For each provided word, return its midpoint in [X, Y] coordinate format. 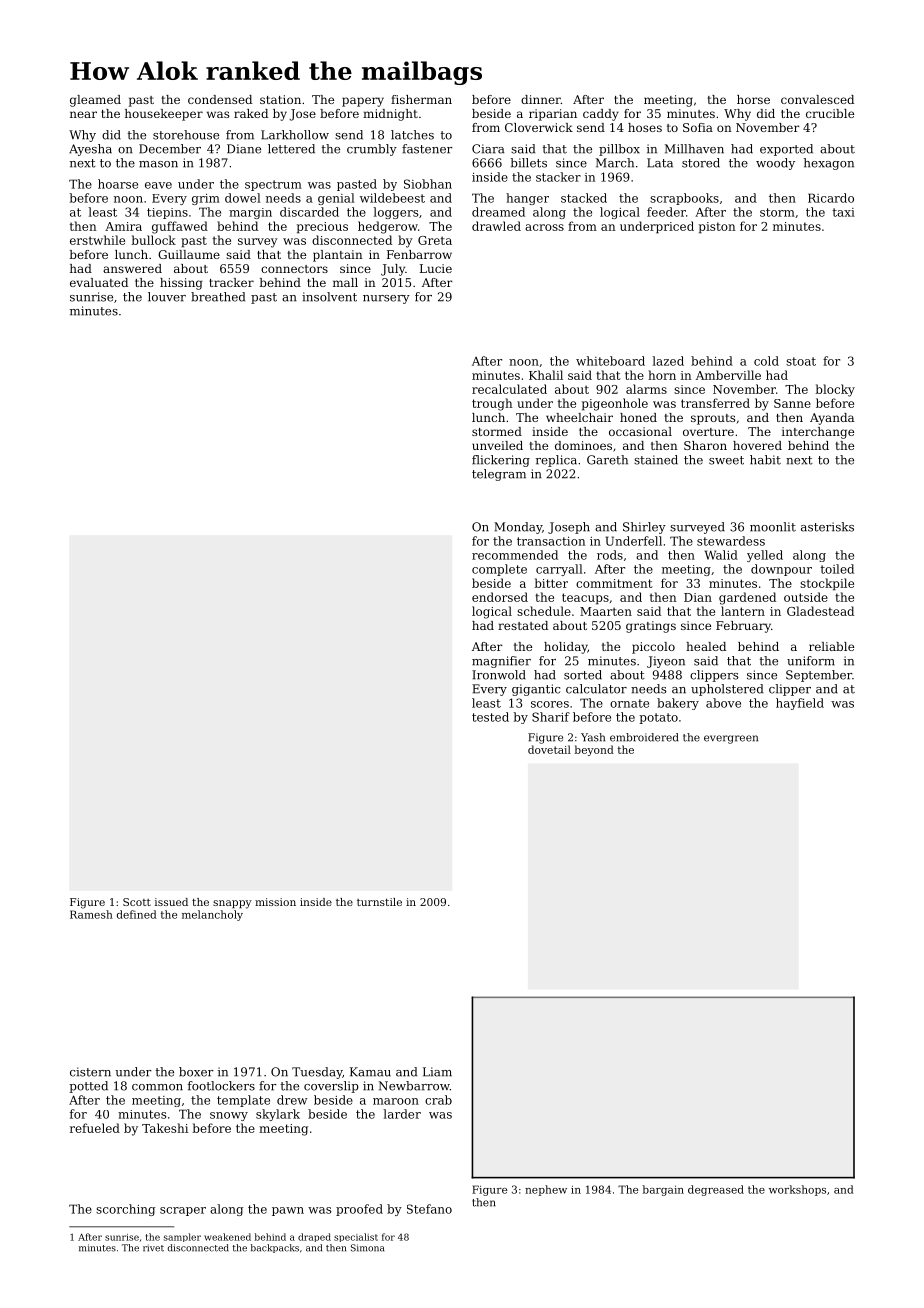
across [544, 227]
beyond [594, 750]
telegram [499, 475]
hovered [757, 445]
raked [251, 113]
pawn [288, 1211]
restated [523, 625]
